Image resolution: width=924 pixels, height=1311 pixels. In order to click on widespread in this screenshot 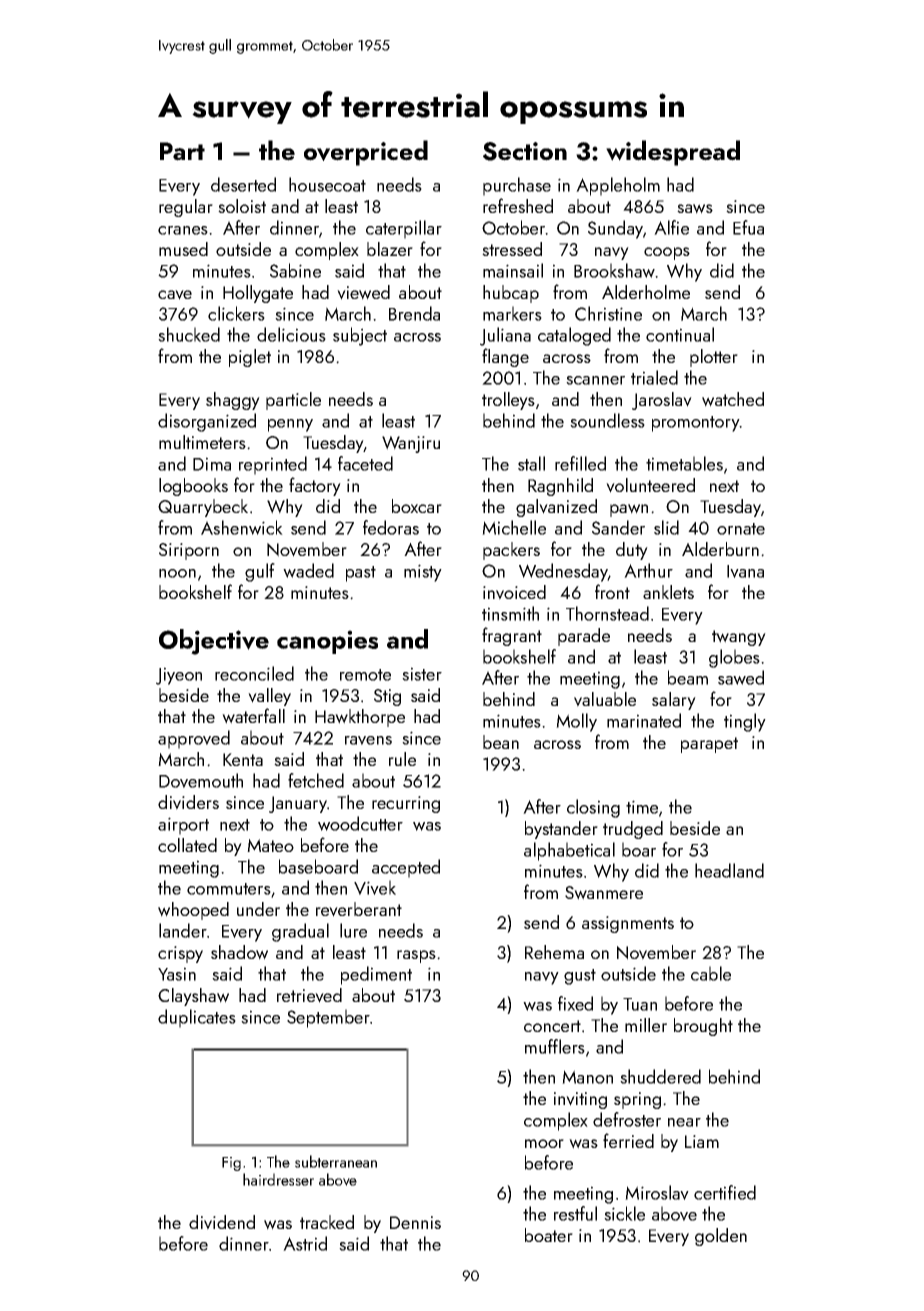, I will do `click(673, 153)`.
